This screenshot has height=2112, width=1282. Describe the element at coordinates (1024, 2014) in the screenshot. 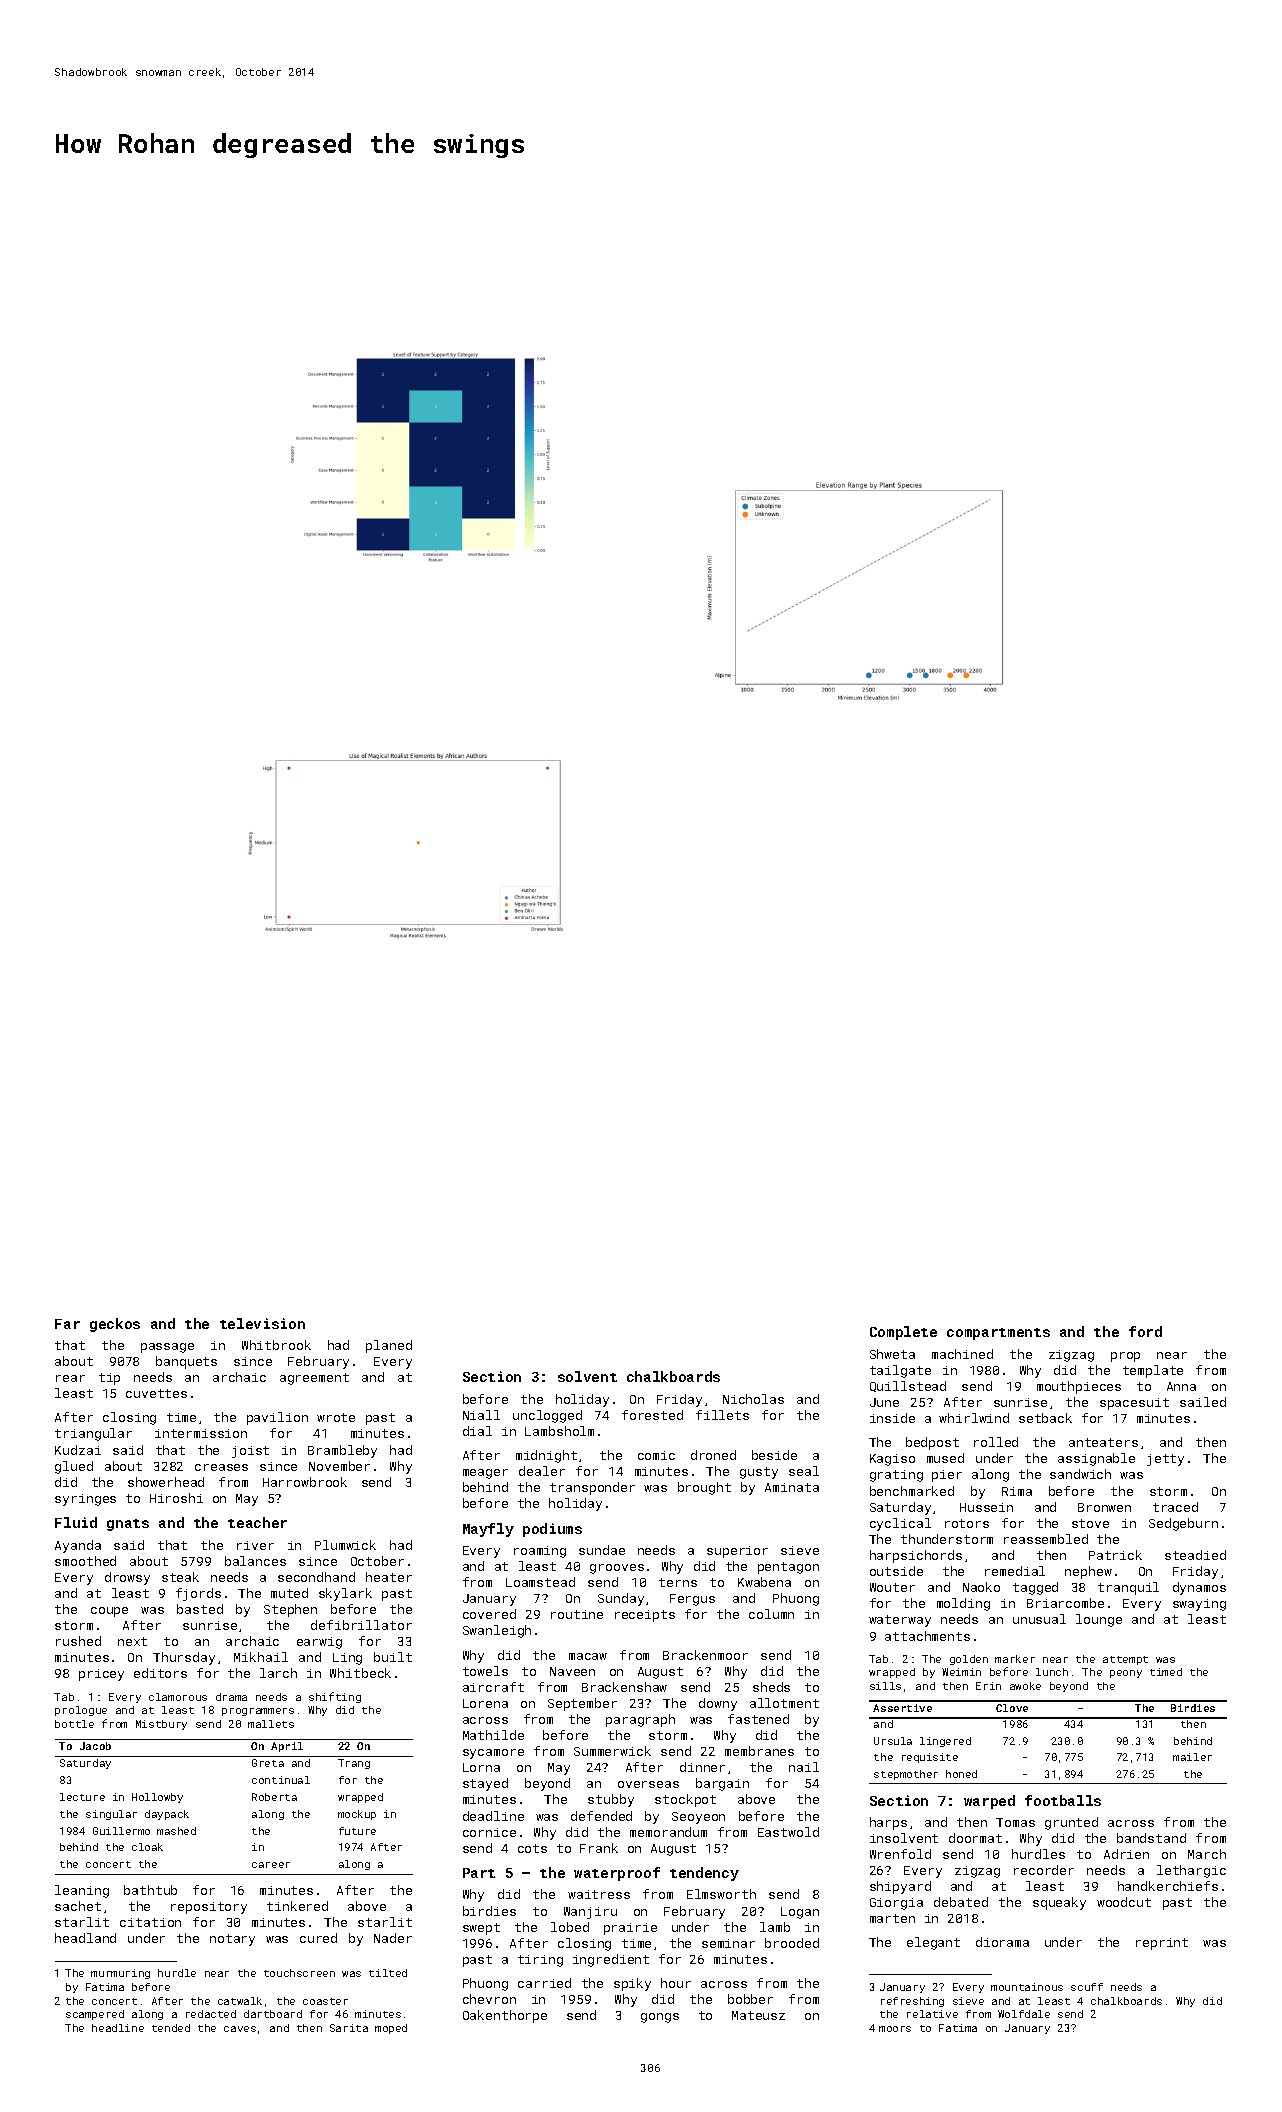

I see `Wolfdale` at that location.
